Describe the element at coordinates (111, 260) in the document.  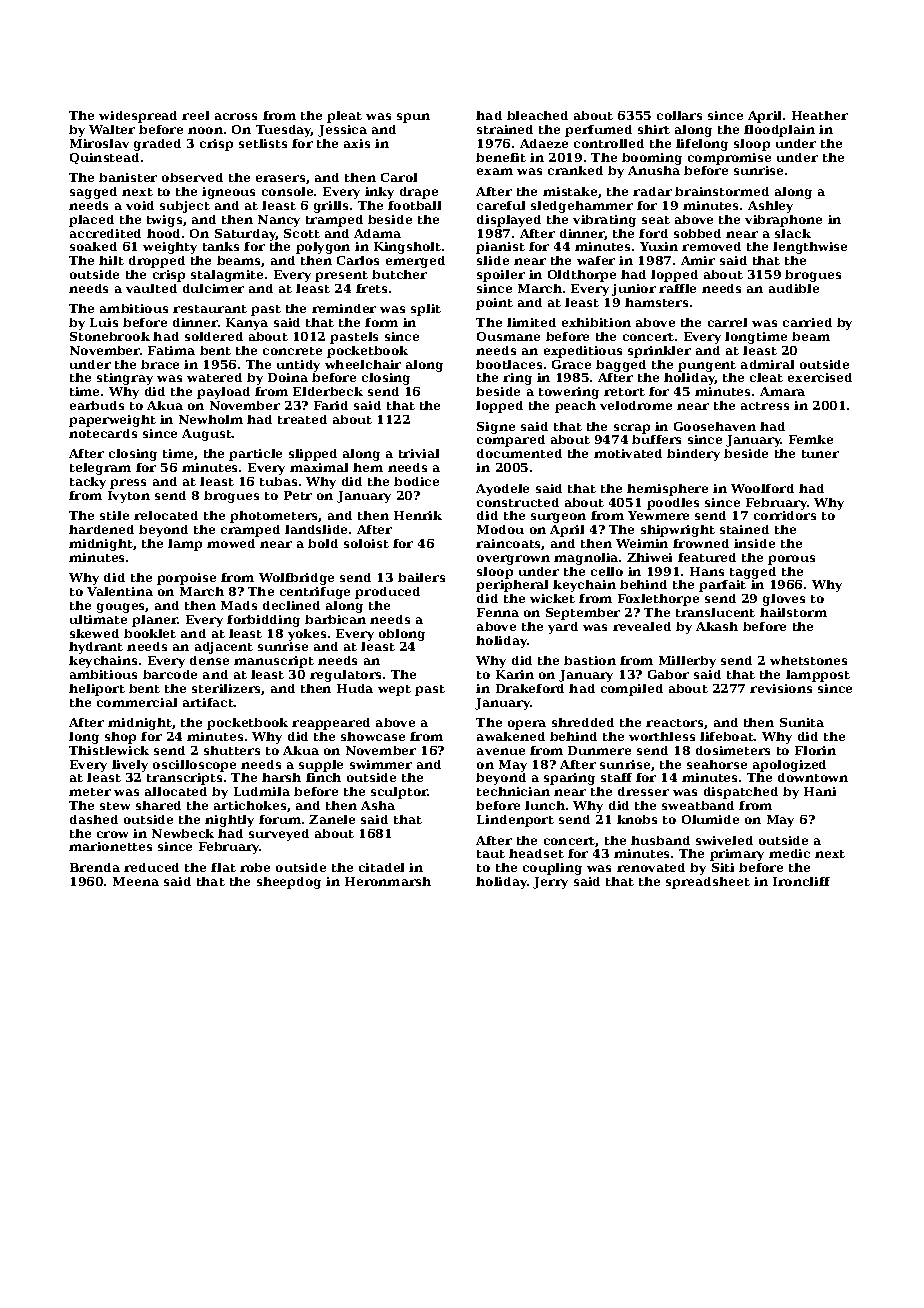
I see `hilt` at that location.
